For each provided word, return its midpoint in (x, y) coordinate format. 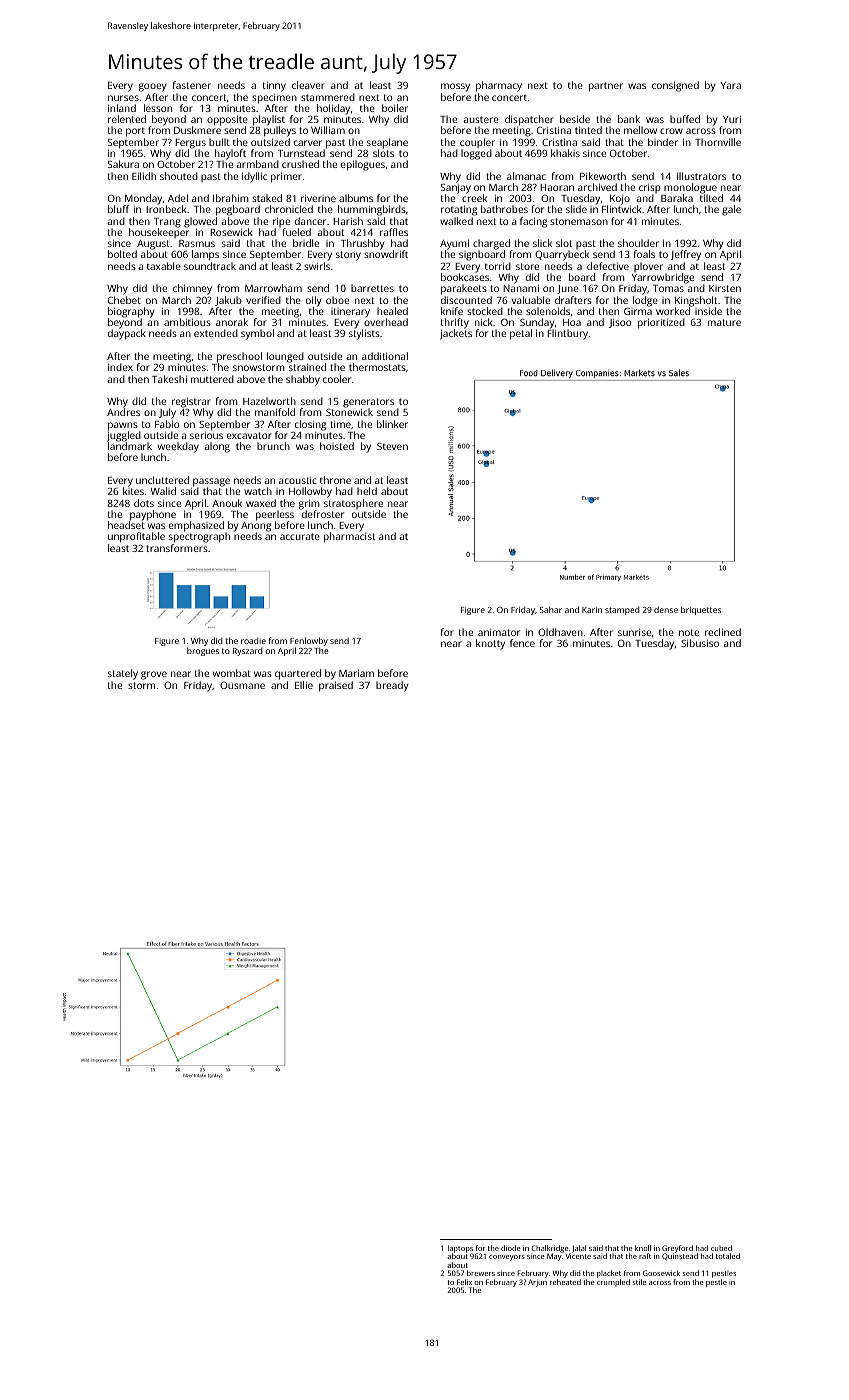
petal (521, 334)
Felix (464, 1282)
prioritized (661, 323)
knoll (643, 1248)
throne (335, 480)
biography (131, 312)
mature (724, 322)
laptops (460, 1249)
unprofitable (136, 537)
